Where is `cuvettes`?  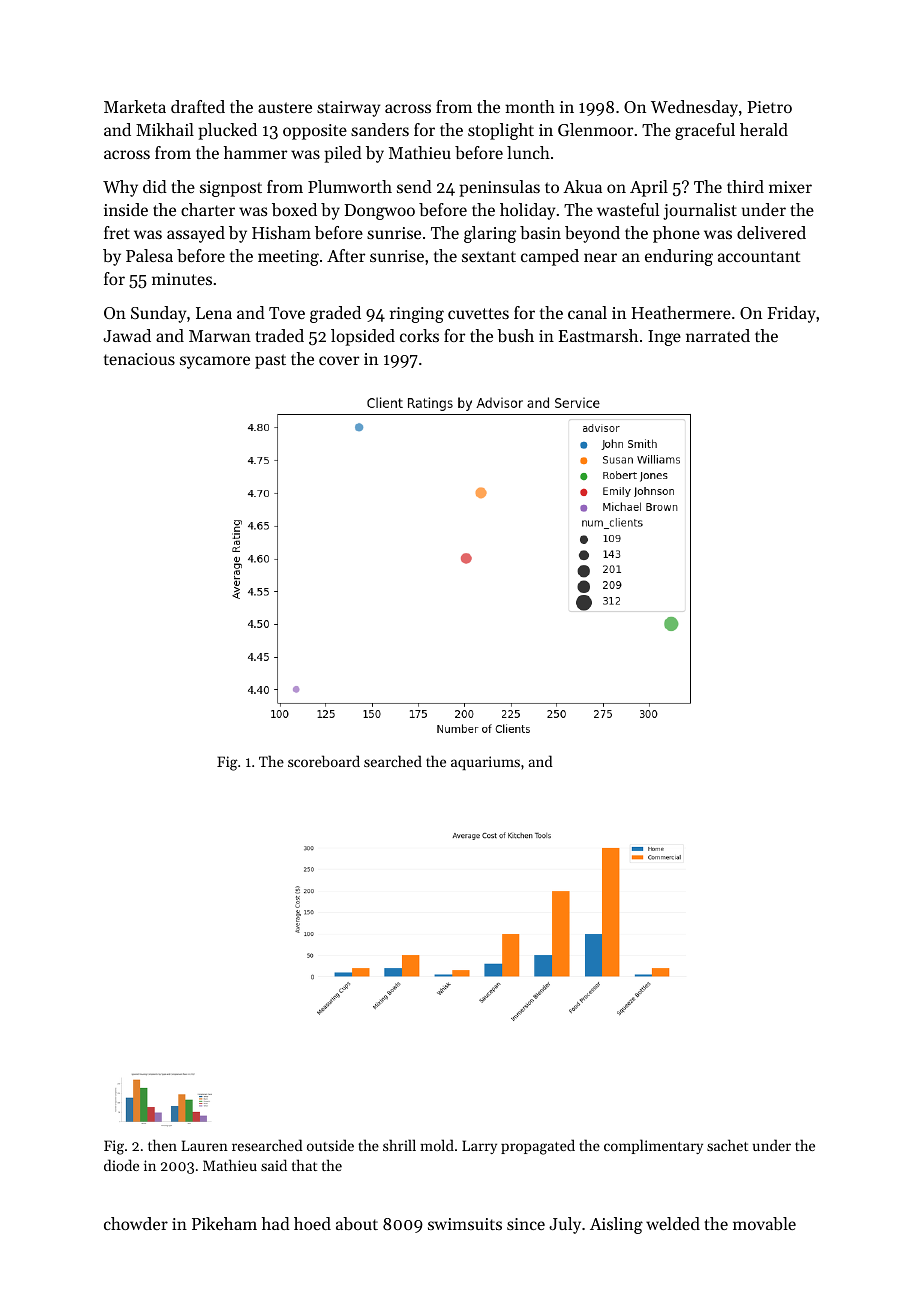 cuvettes is located at coordinates (478, 313).
